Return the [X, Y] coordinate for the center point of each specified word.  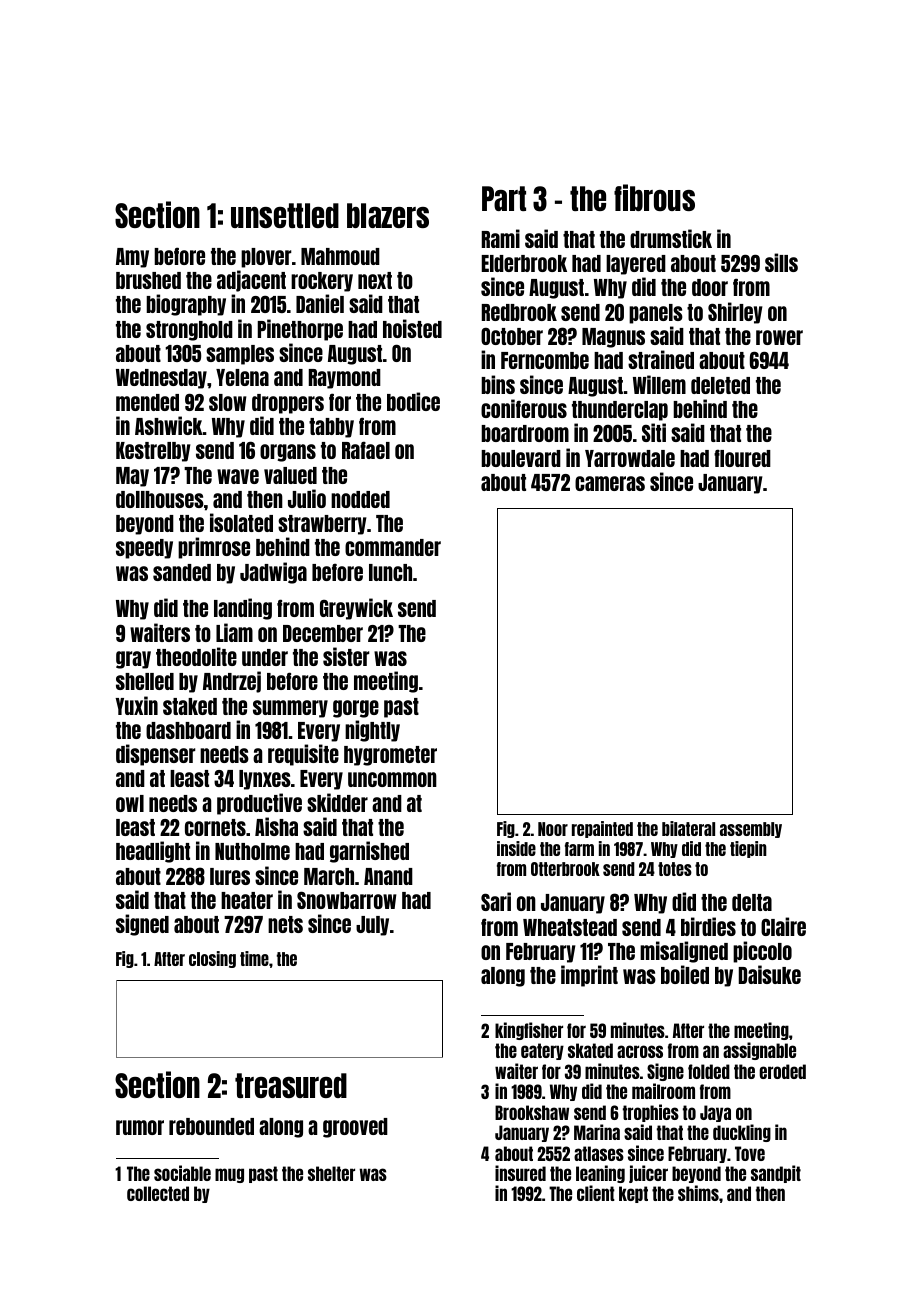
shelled [145, 681]
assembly [751, 830]
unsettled [285, 215]
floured [742, 458]
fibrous [654, 197]
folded [709, 1071]
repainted [602, 829]
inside [516, 848]
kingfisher [529, 1031]
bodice [413, 401]
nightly [372, 731]
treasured [291, 1085]
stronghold [189, 331]
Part [504, 198]
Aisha [276, 826]
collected [158, 1193]
